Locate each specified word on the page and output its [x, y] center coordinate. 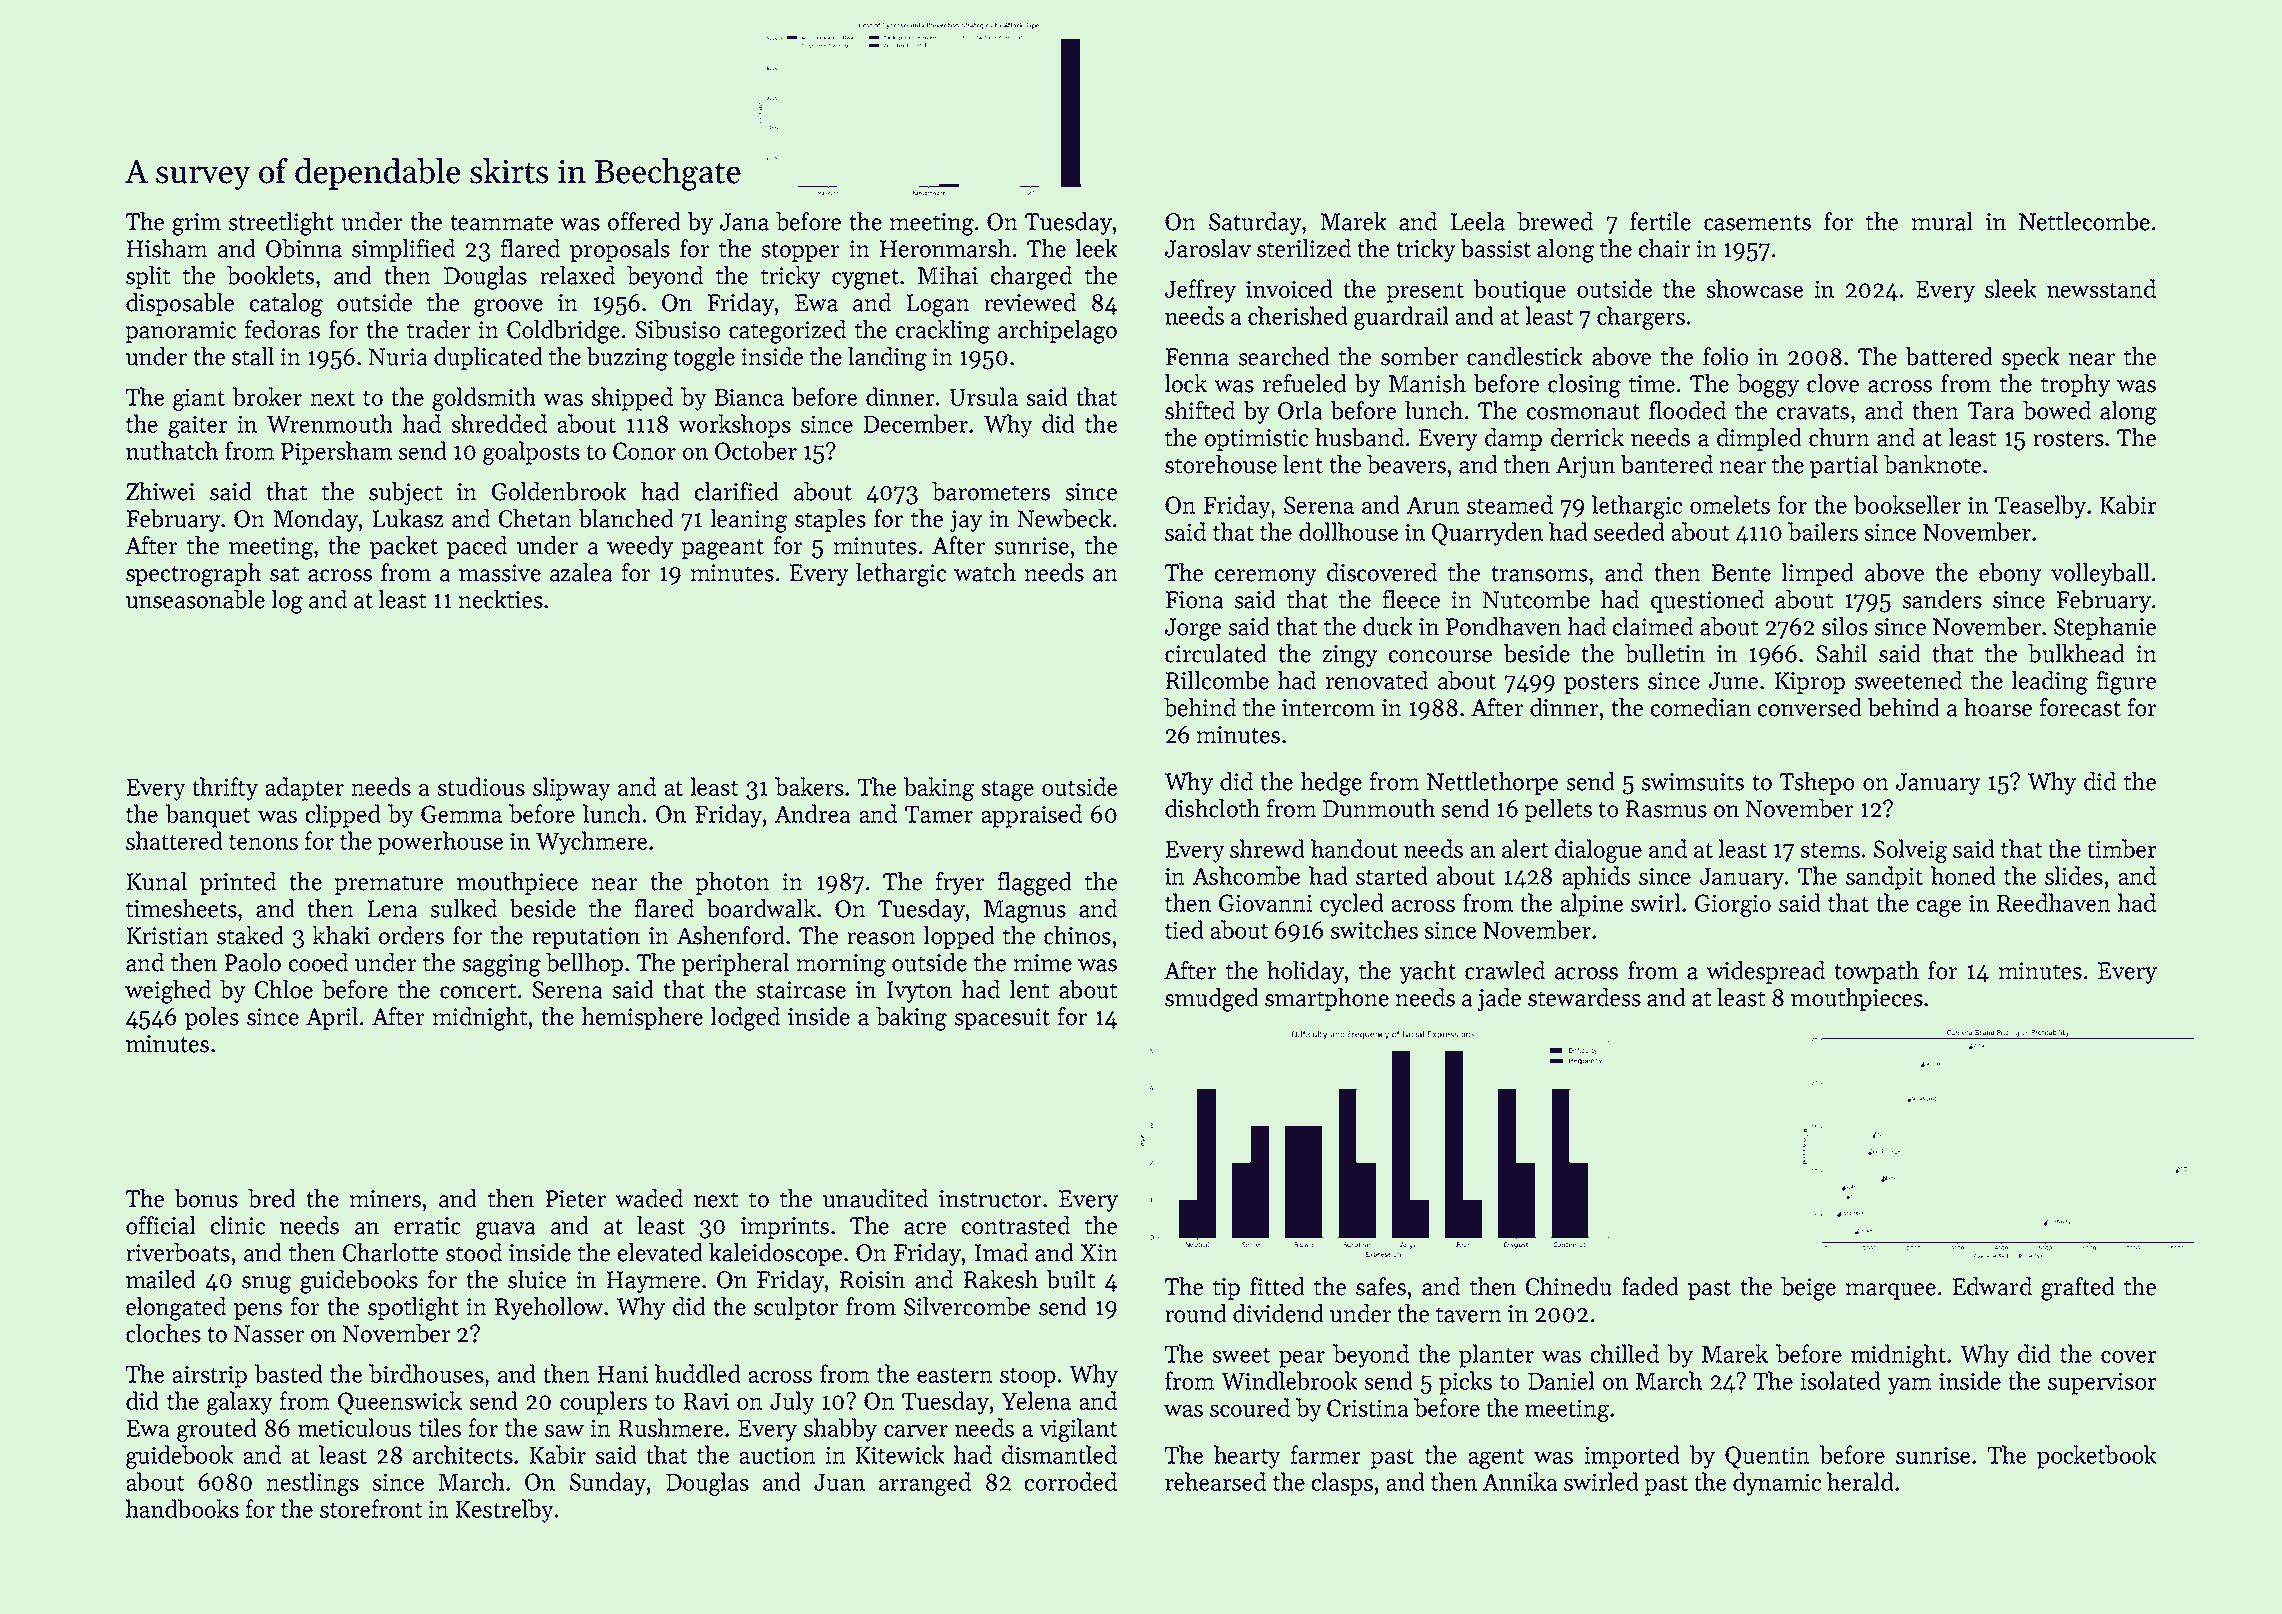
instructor [990, 1199]
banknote [1932, 464]
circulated [1216, 653]
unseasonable [195, 599]
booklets [270, 275]
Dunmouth [1379, 808]
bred [272, 1198]
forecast [2080, 707]
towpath [1876, 972]
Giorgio [1733, 905]
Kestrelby [504, 1511]
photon [732, 883]
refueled [1305, 383]
